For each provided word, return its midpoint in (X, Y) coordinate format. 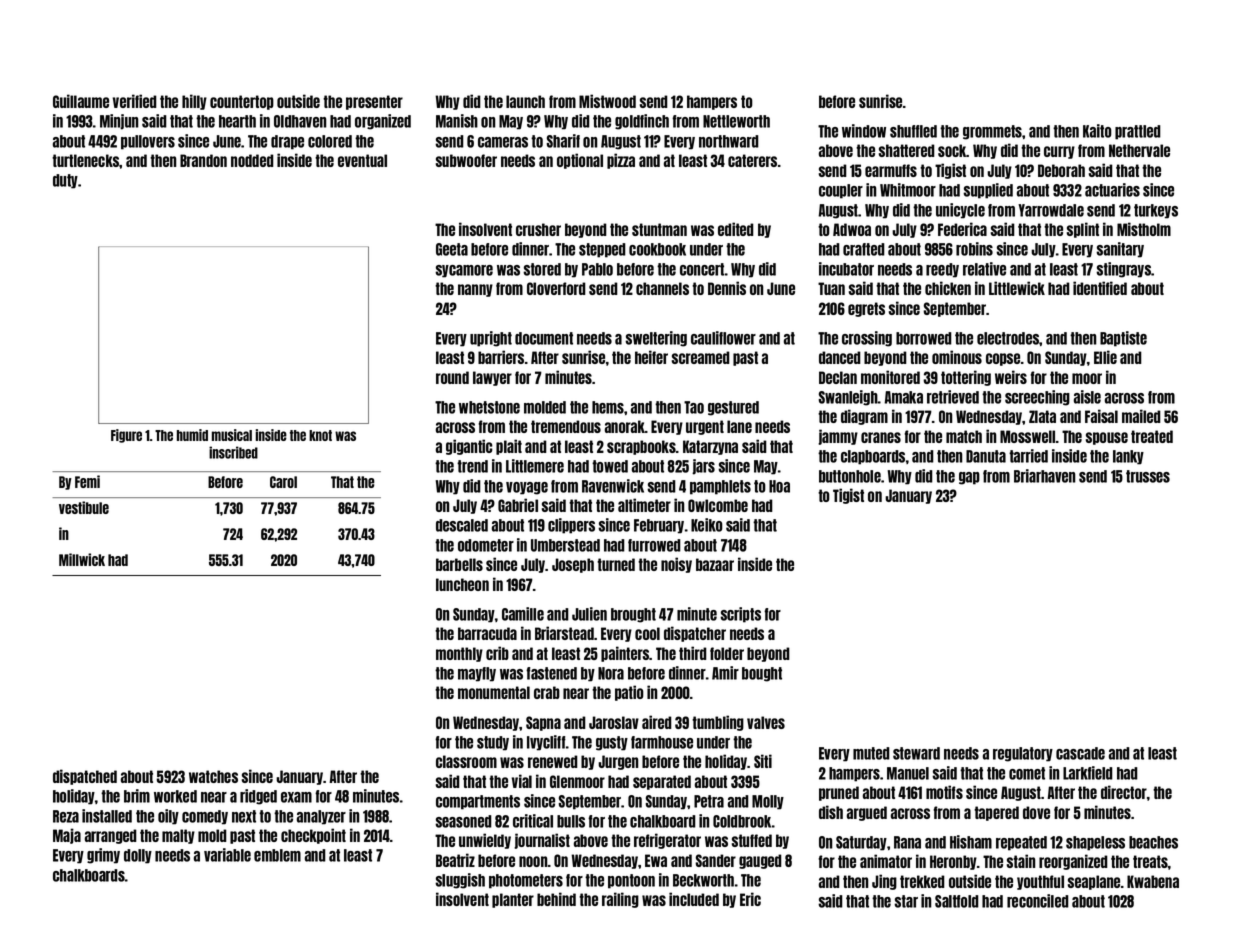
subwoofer (466, 160)
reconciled (1038, 901)
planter (513, 900)
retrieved (953, 397)
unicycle (960, 211)
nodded (252, 160)
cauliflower (723, 338)
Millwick (82, 559)
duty (65, 181)
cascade (1080, 753)
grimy (103, 856)
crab (547, 692)
